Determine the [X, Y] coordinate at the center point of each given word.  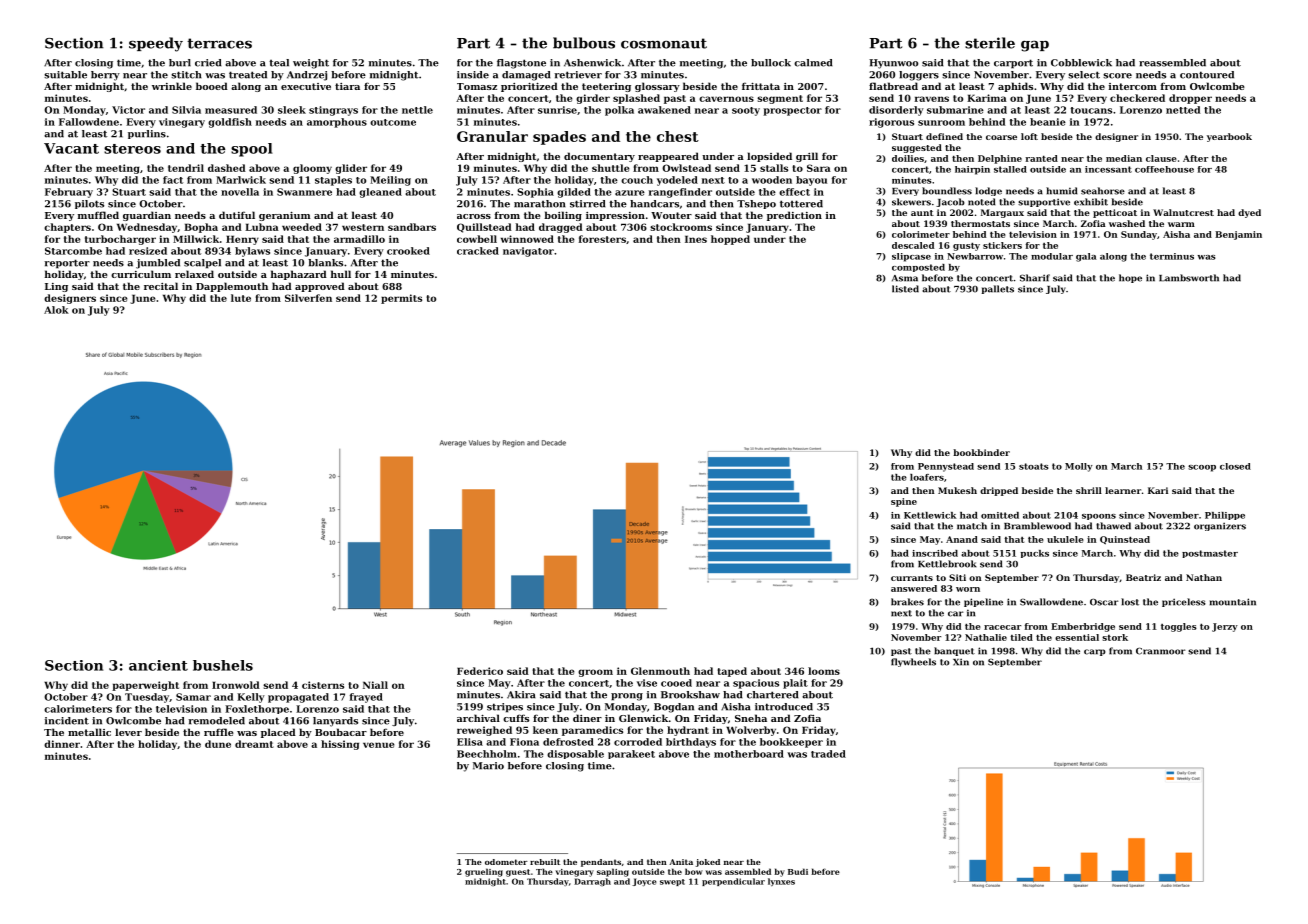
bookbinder [981, 452]
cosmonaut [664, 43]
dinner [62, 744]
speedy [156, 44]
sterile [990, 43]
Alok [56, 310]
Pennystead [946, 467]
